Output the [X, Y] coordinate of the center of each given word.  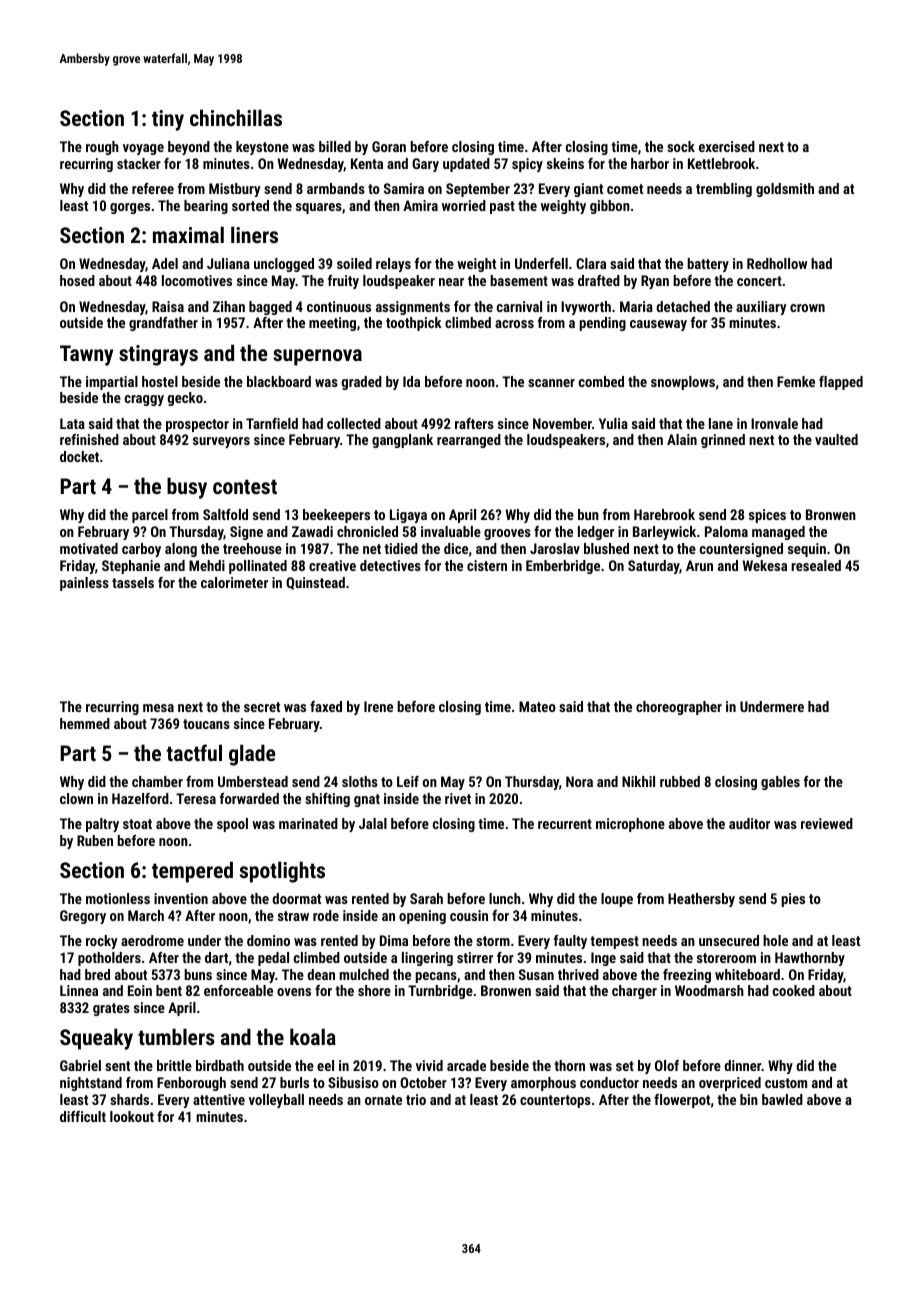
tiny [168, 120]
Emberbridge [563, 567]
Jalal [373, 823]
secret [262, 707]
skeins [565, 163]
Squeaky [96, 1039]
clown [76, 798]
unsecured [729, 940]
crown [807, 308]
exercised [727, 146]
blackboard [279, 381]
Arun [699, 565]
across [514, 324]
